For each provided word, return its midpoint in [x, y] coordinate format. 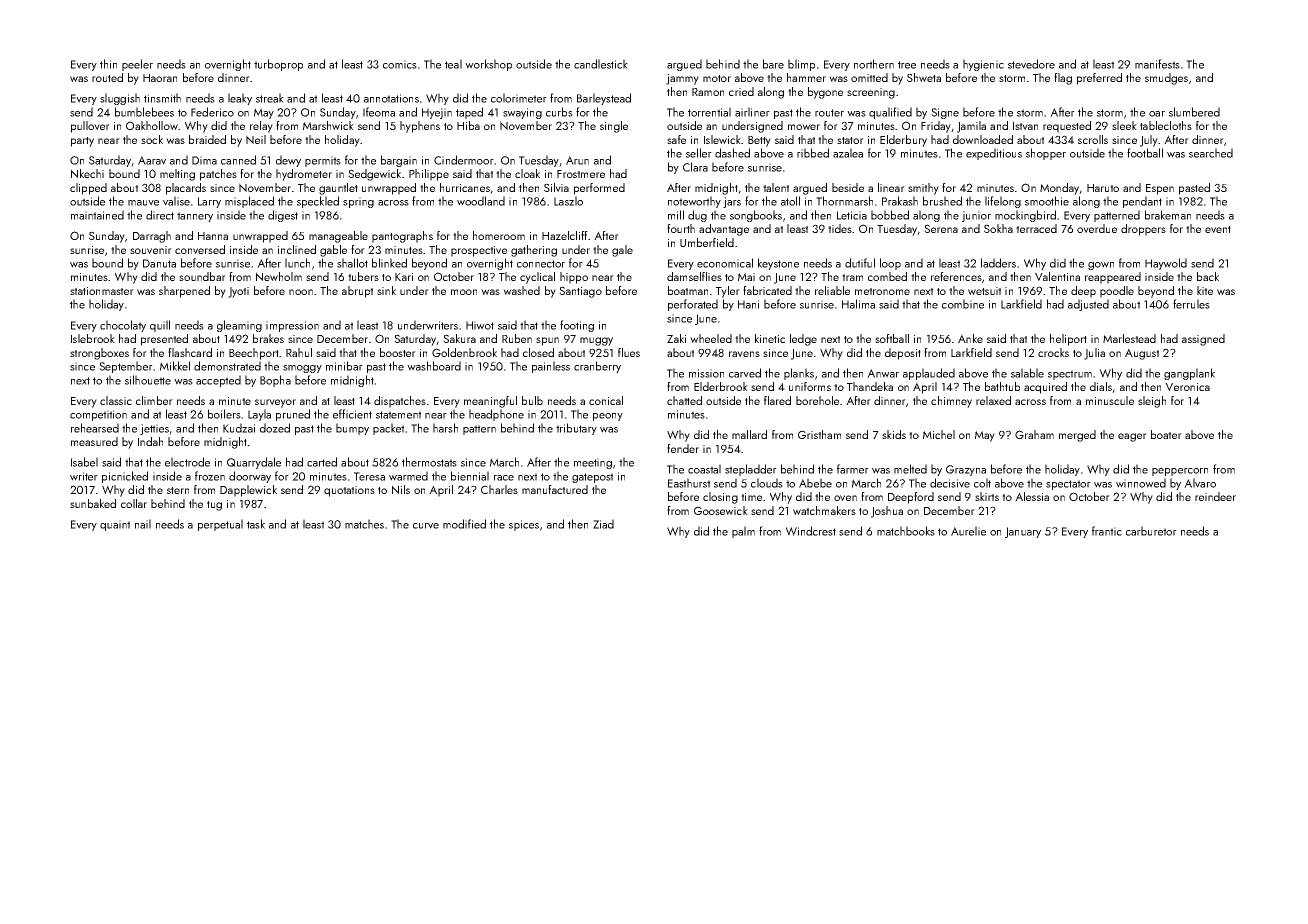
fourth [681, 228]
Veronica [1187, 387]
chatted [684, 400]
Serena [941, 228]
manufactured [555, 489]
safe [676, 139]
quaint [115, 525]
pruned [293, 415]
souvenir [151, 250]
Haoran [160, 78]
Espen [1160, 189]
